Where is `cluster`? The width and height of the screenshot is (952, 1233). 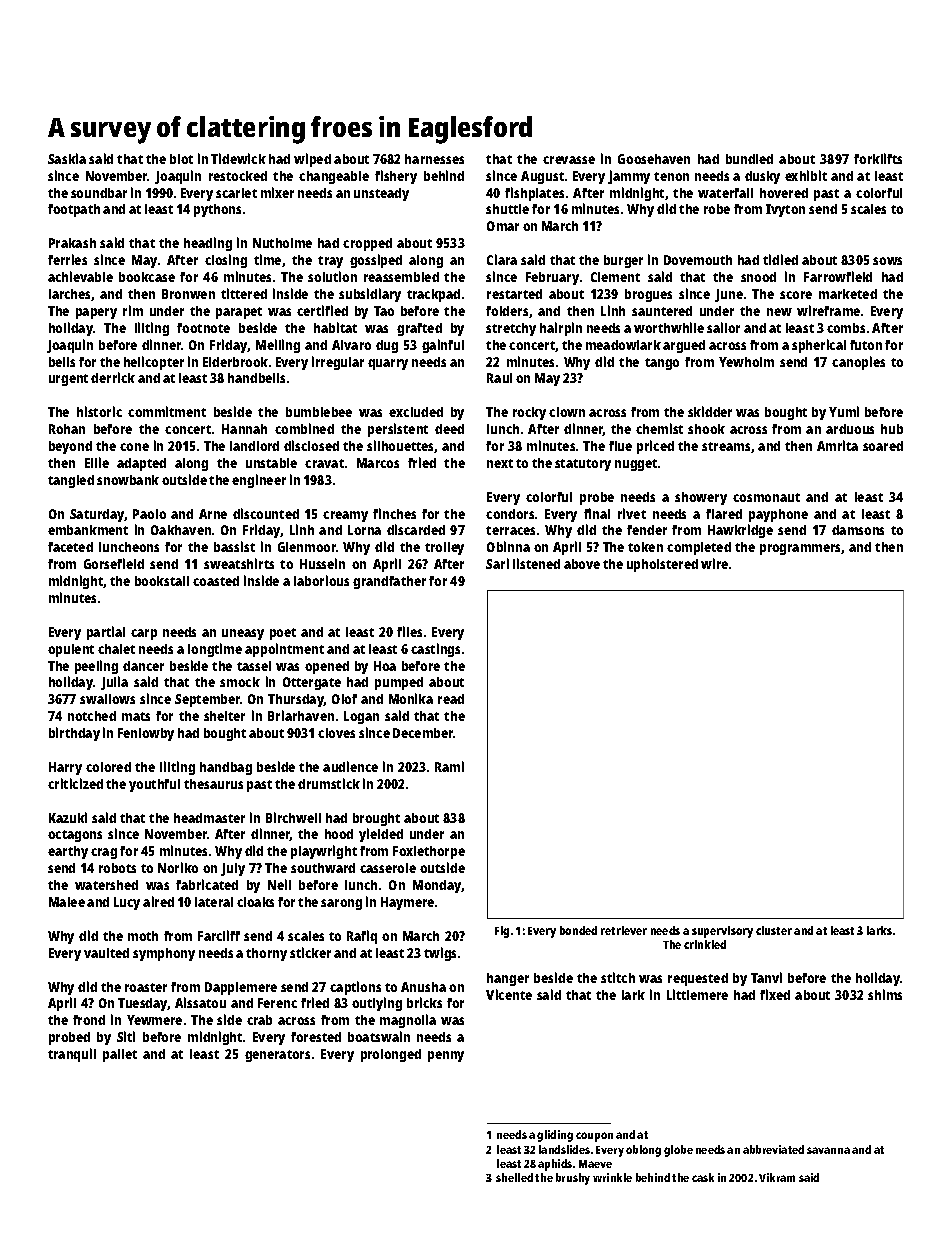 cluster is located at coordinates (774, 930).
